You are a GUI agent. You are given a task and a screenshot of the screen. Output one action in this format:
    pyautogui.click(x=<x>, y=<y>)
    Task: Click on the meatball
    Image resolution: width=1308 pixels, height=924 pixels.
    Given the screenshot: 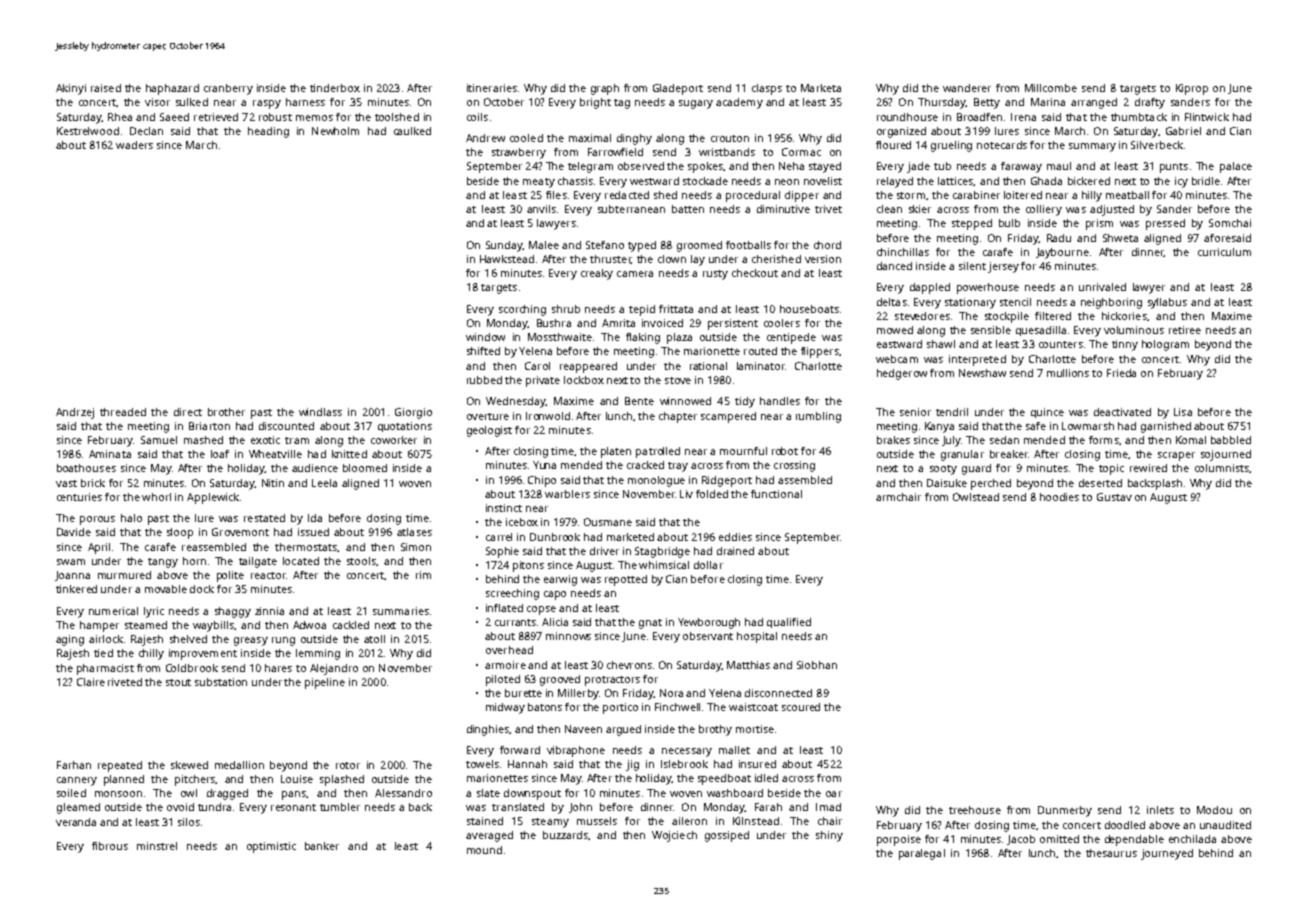 What is the action you would take?
    pyautogui.click(x=1127, y=195)
